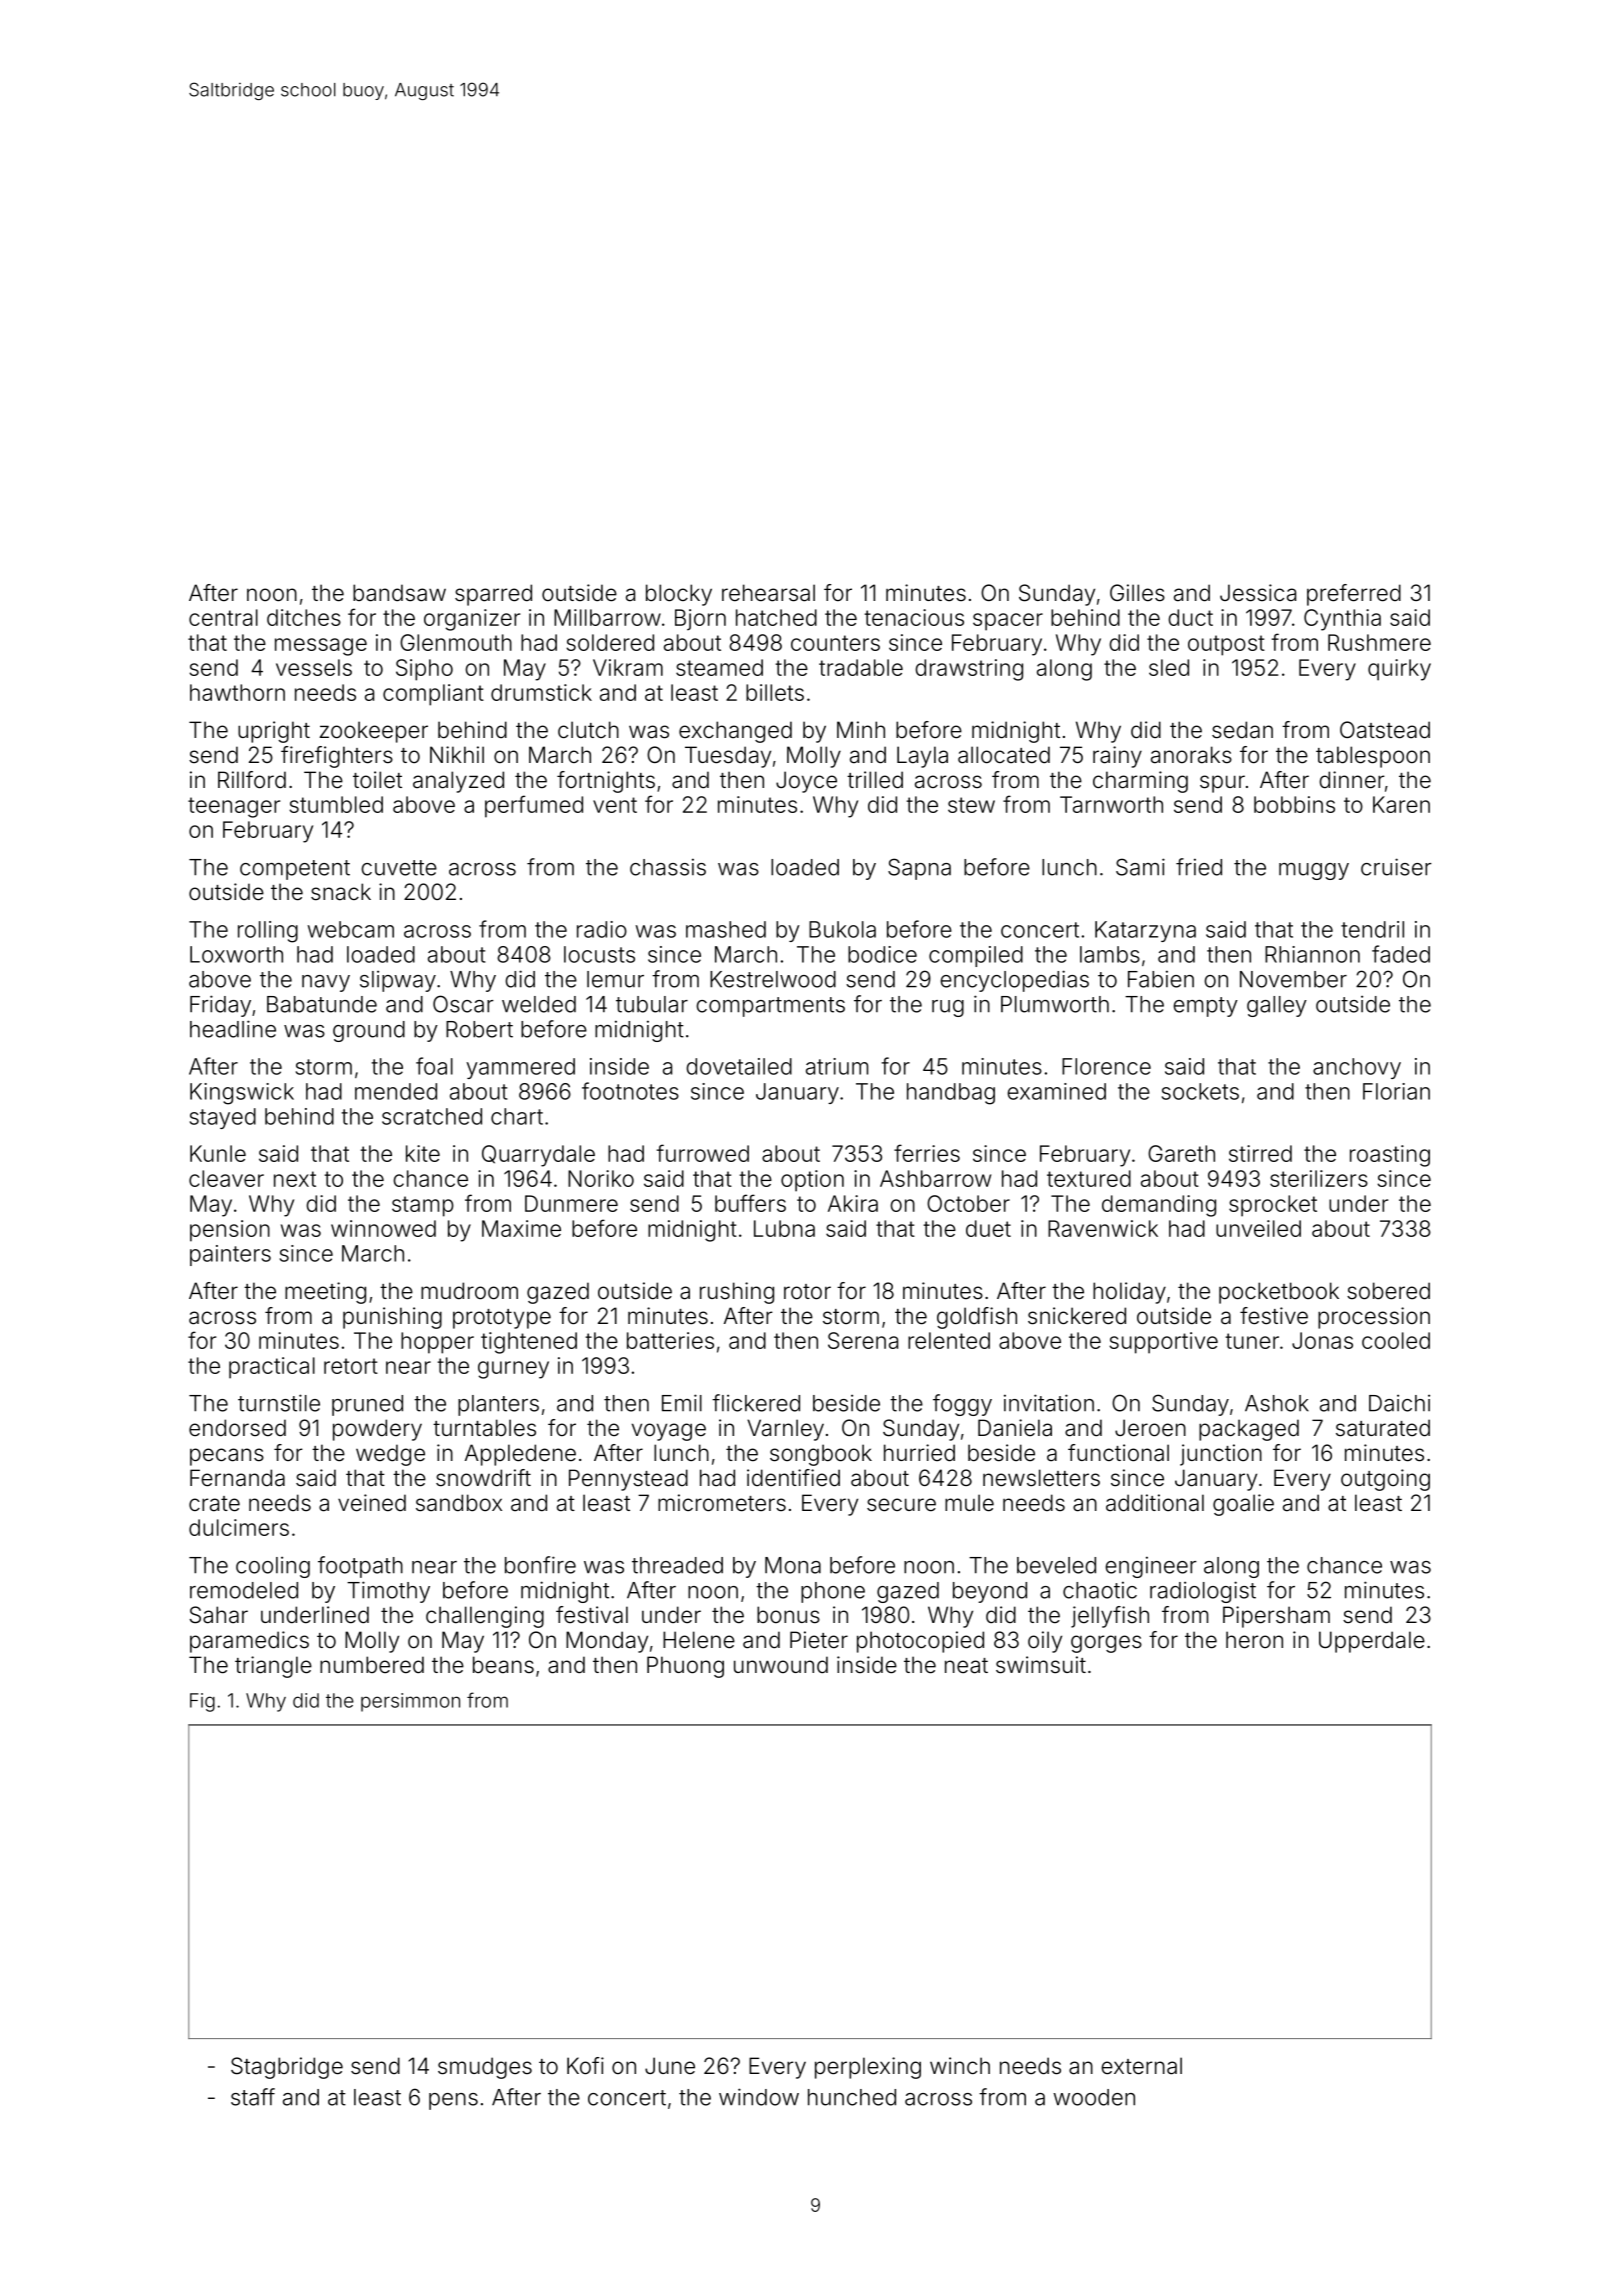 This image has height=2292, width=1620. What do you see at coordinates (399, 593) in the image?
I see `bandsaw` at bounding box center [399, 593].
